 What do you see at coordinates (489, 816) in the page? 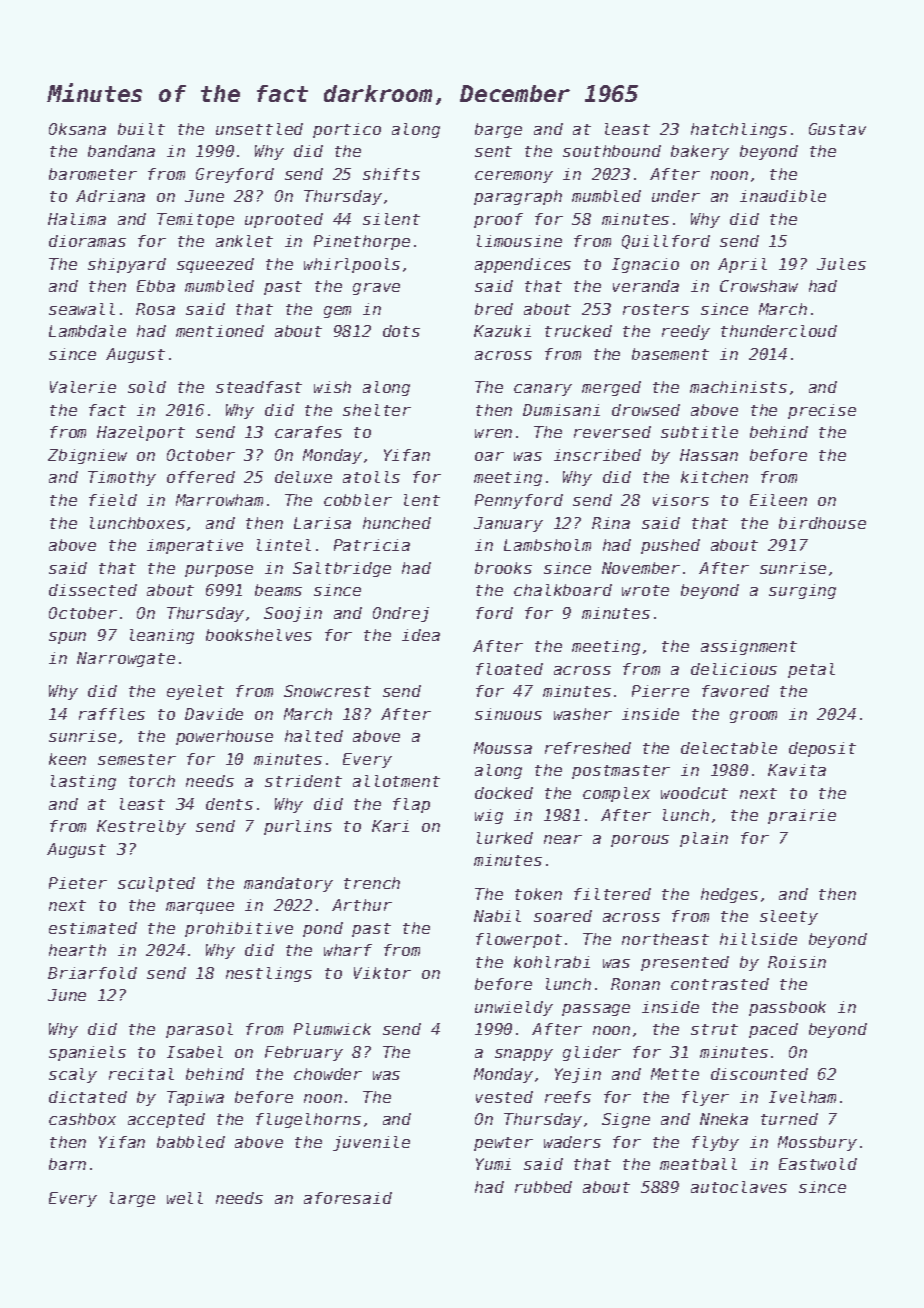
I see `wig` at bounding box center [489, 816].
